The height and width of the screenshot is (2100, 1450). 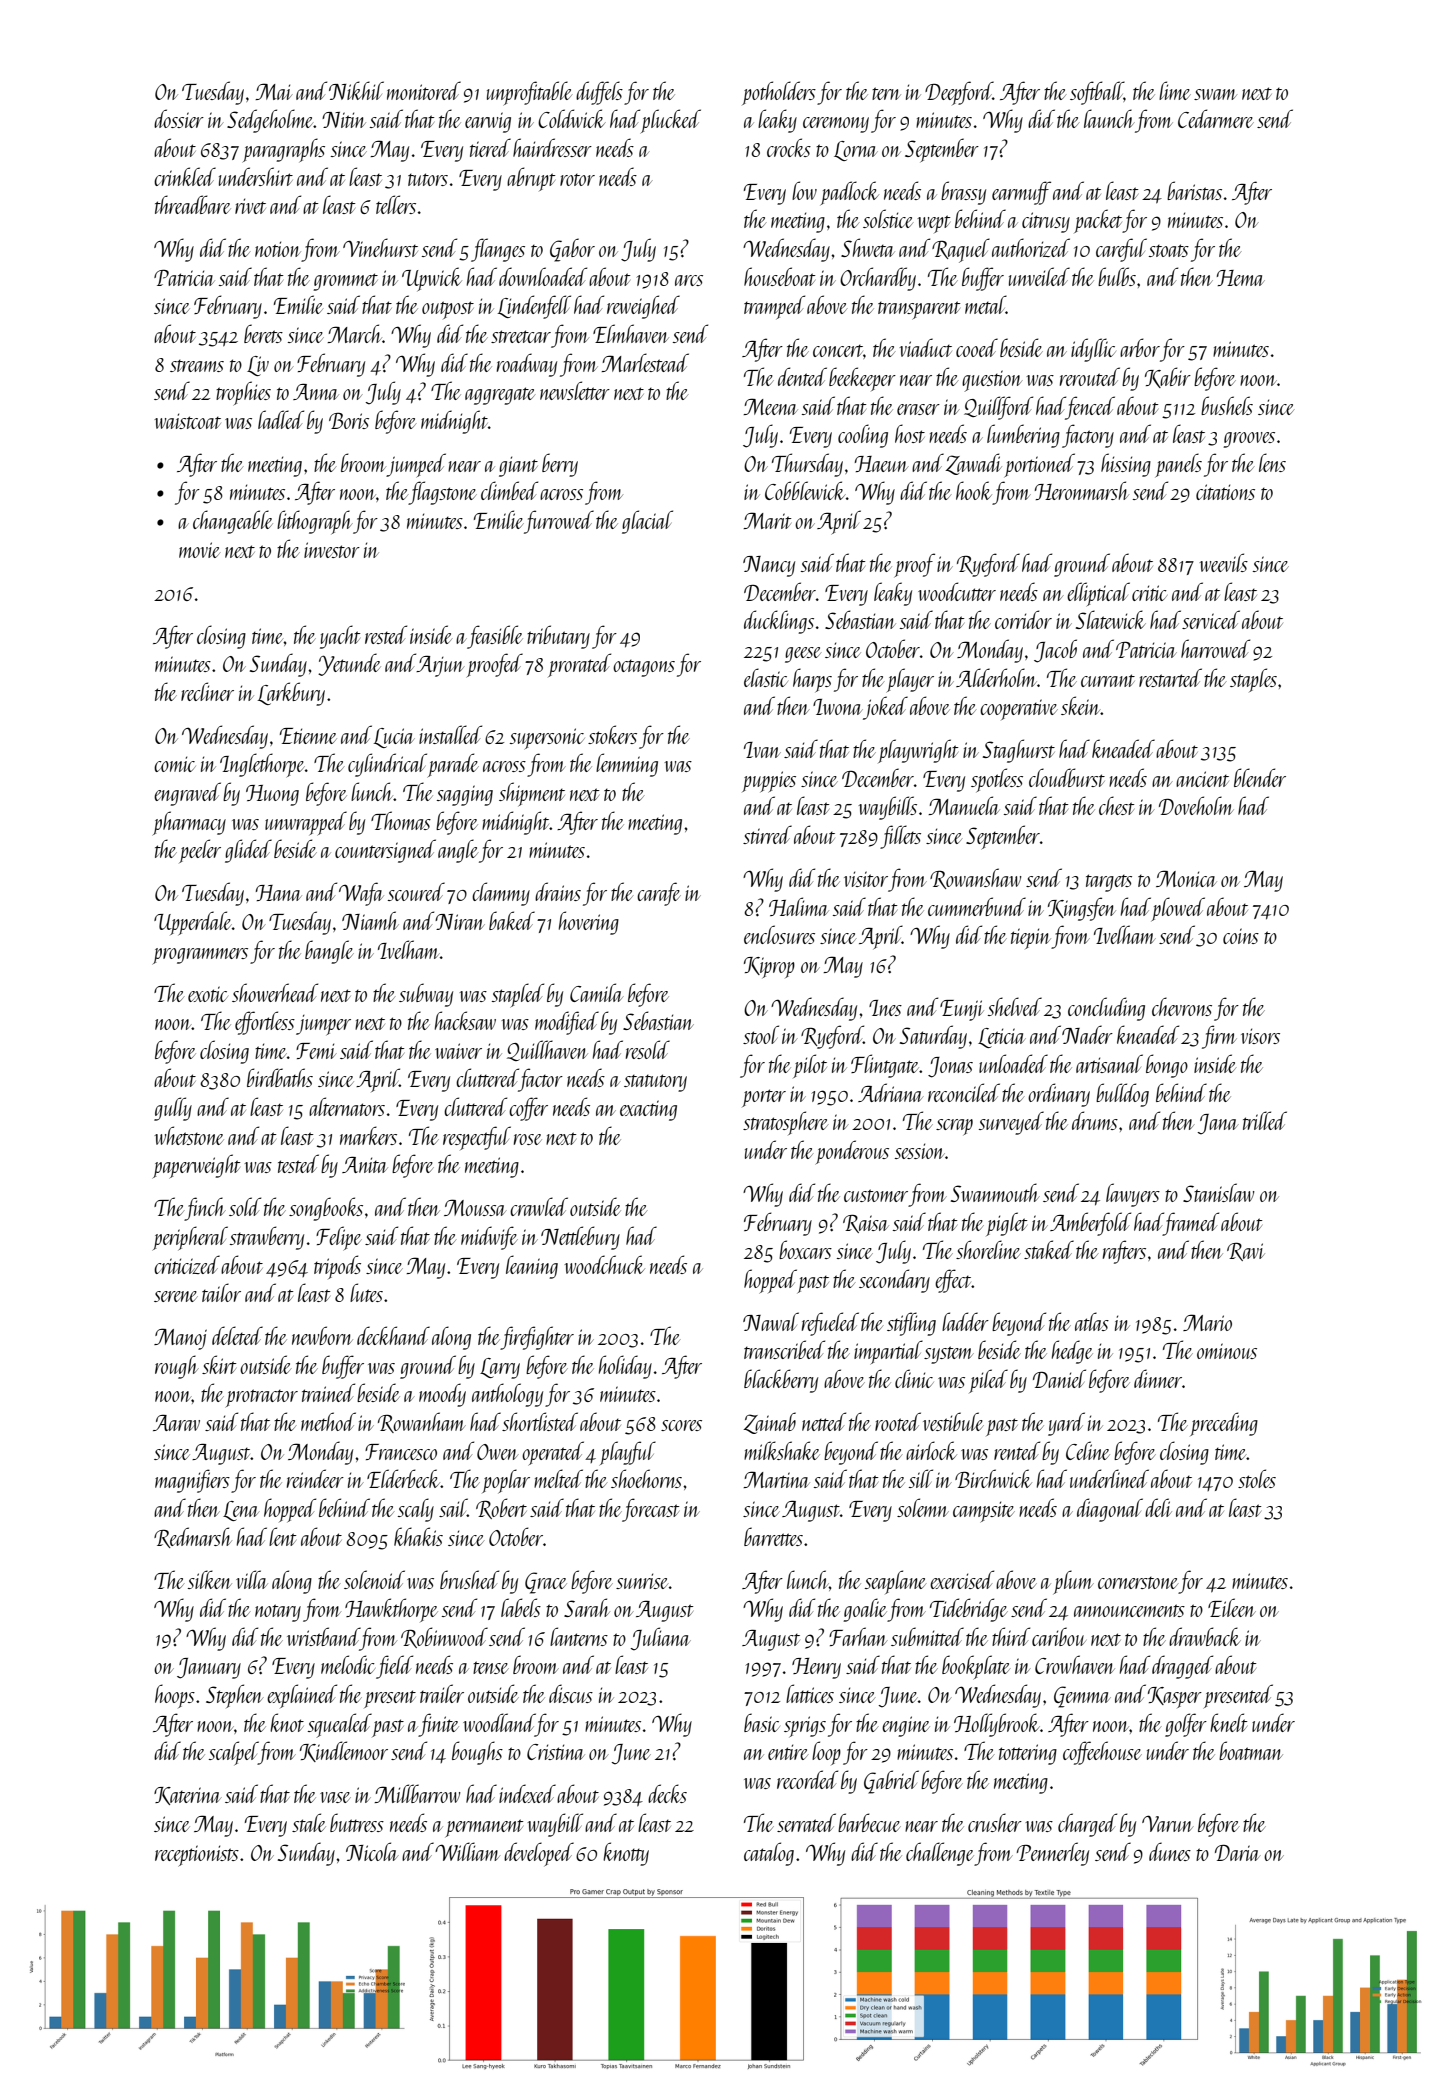 I want to click on Marlestead, so click(x=645, y=362).
